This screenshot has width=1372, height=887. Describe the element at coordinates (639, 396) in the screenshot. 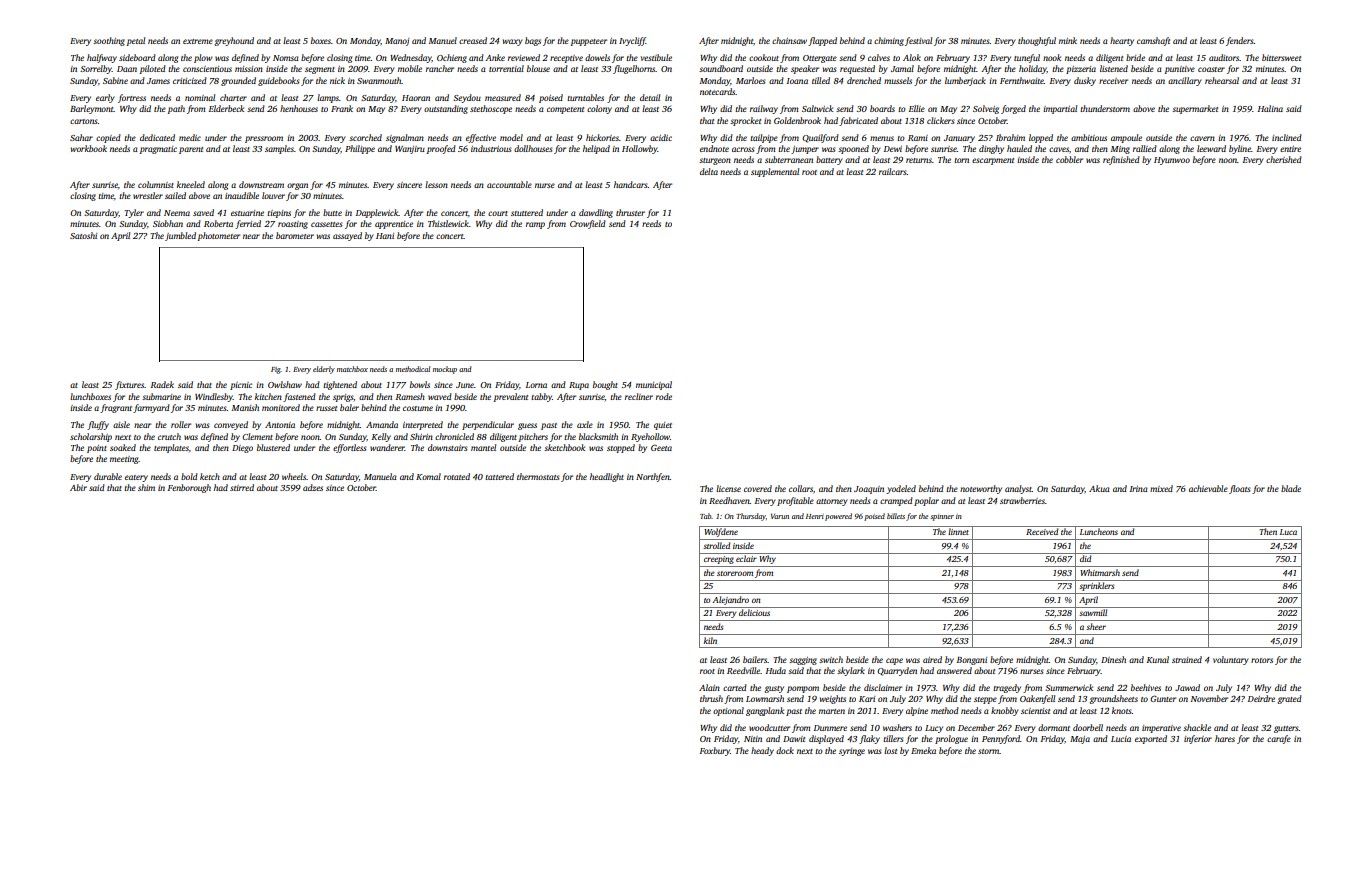

I see `recliner` at that location.
